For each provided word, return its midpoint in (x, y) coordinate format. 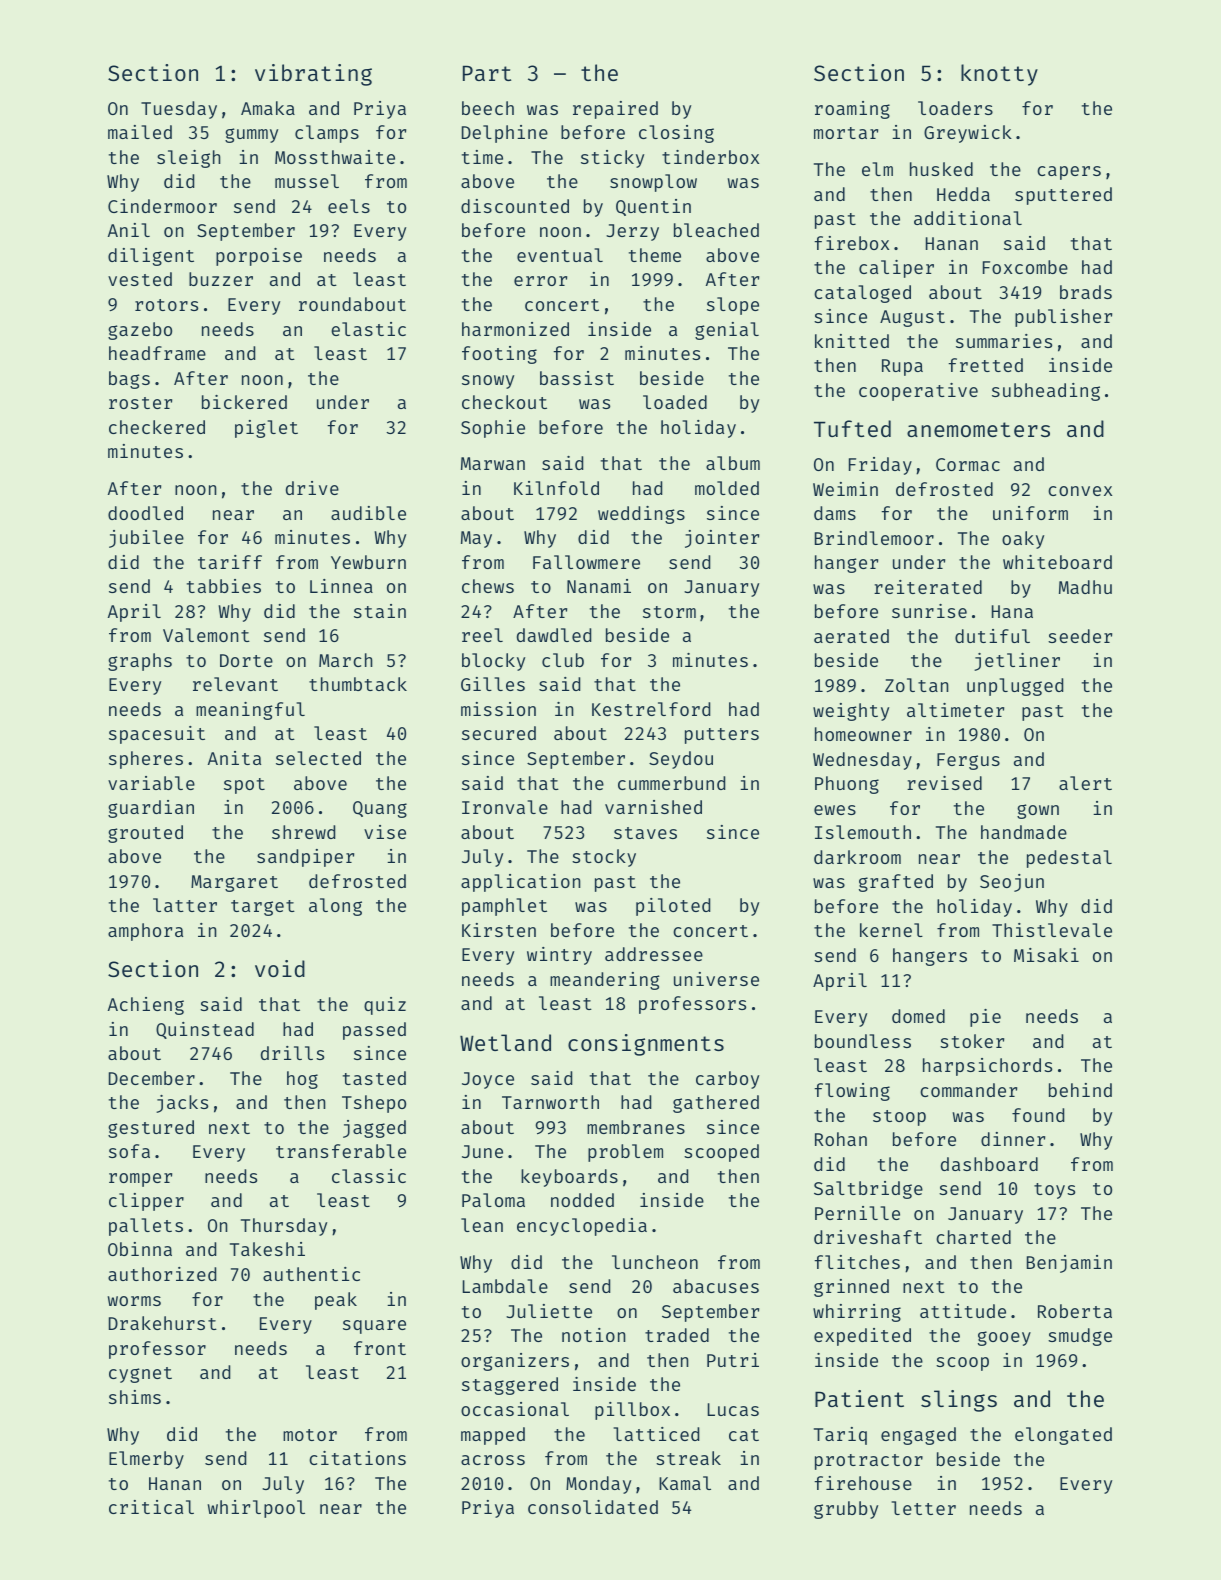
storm (669, 612)
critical (151, 1507)
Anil (129, 230)
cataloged (862, 294)
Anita (234, 758)
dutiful (992, 636)
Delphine (505, 134)
